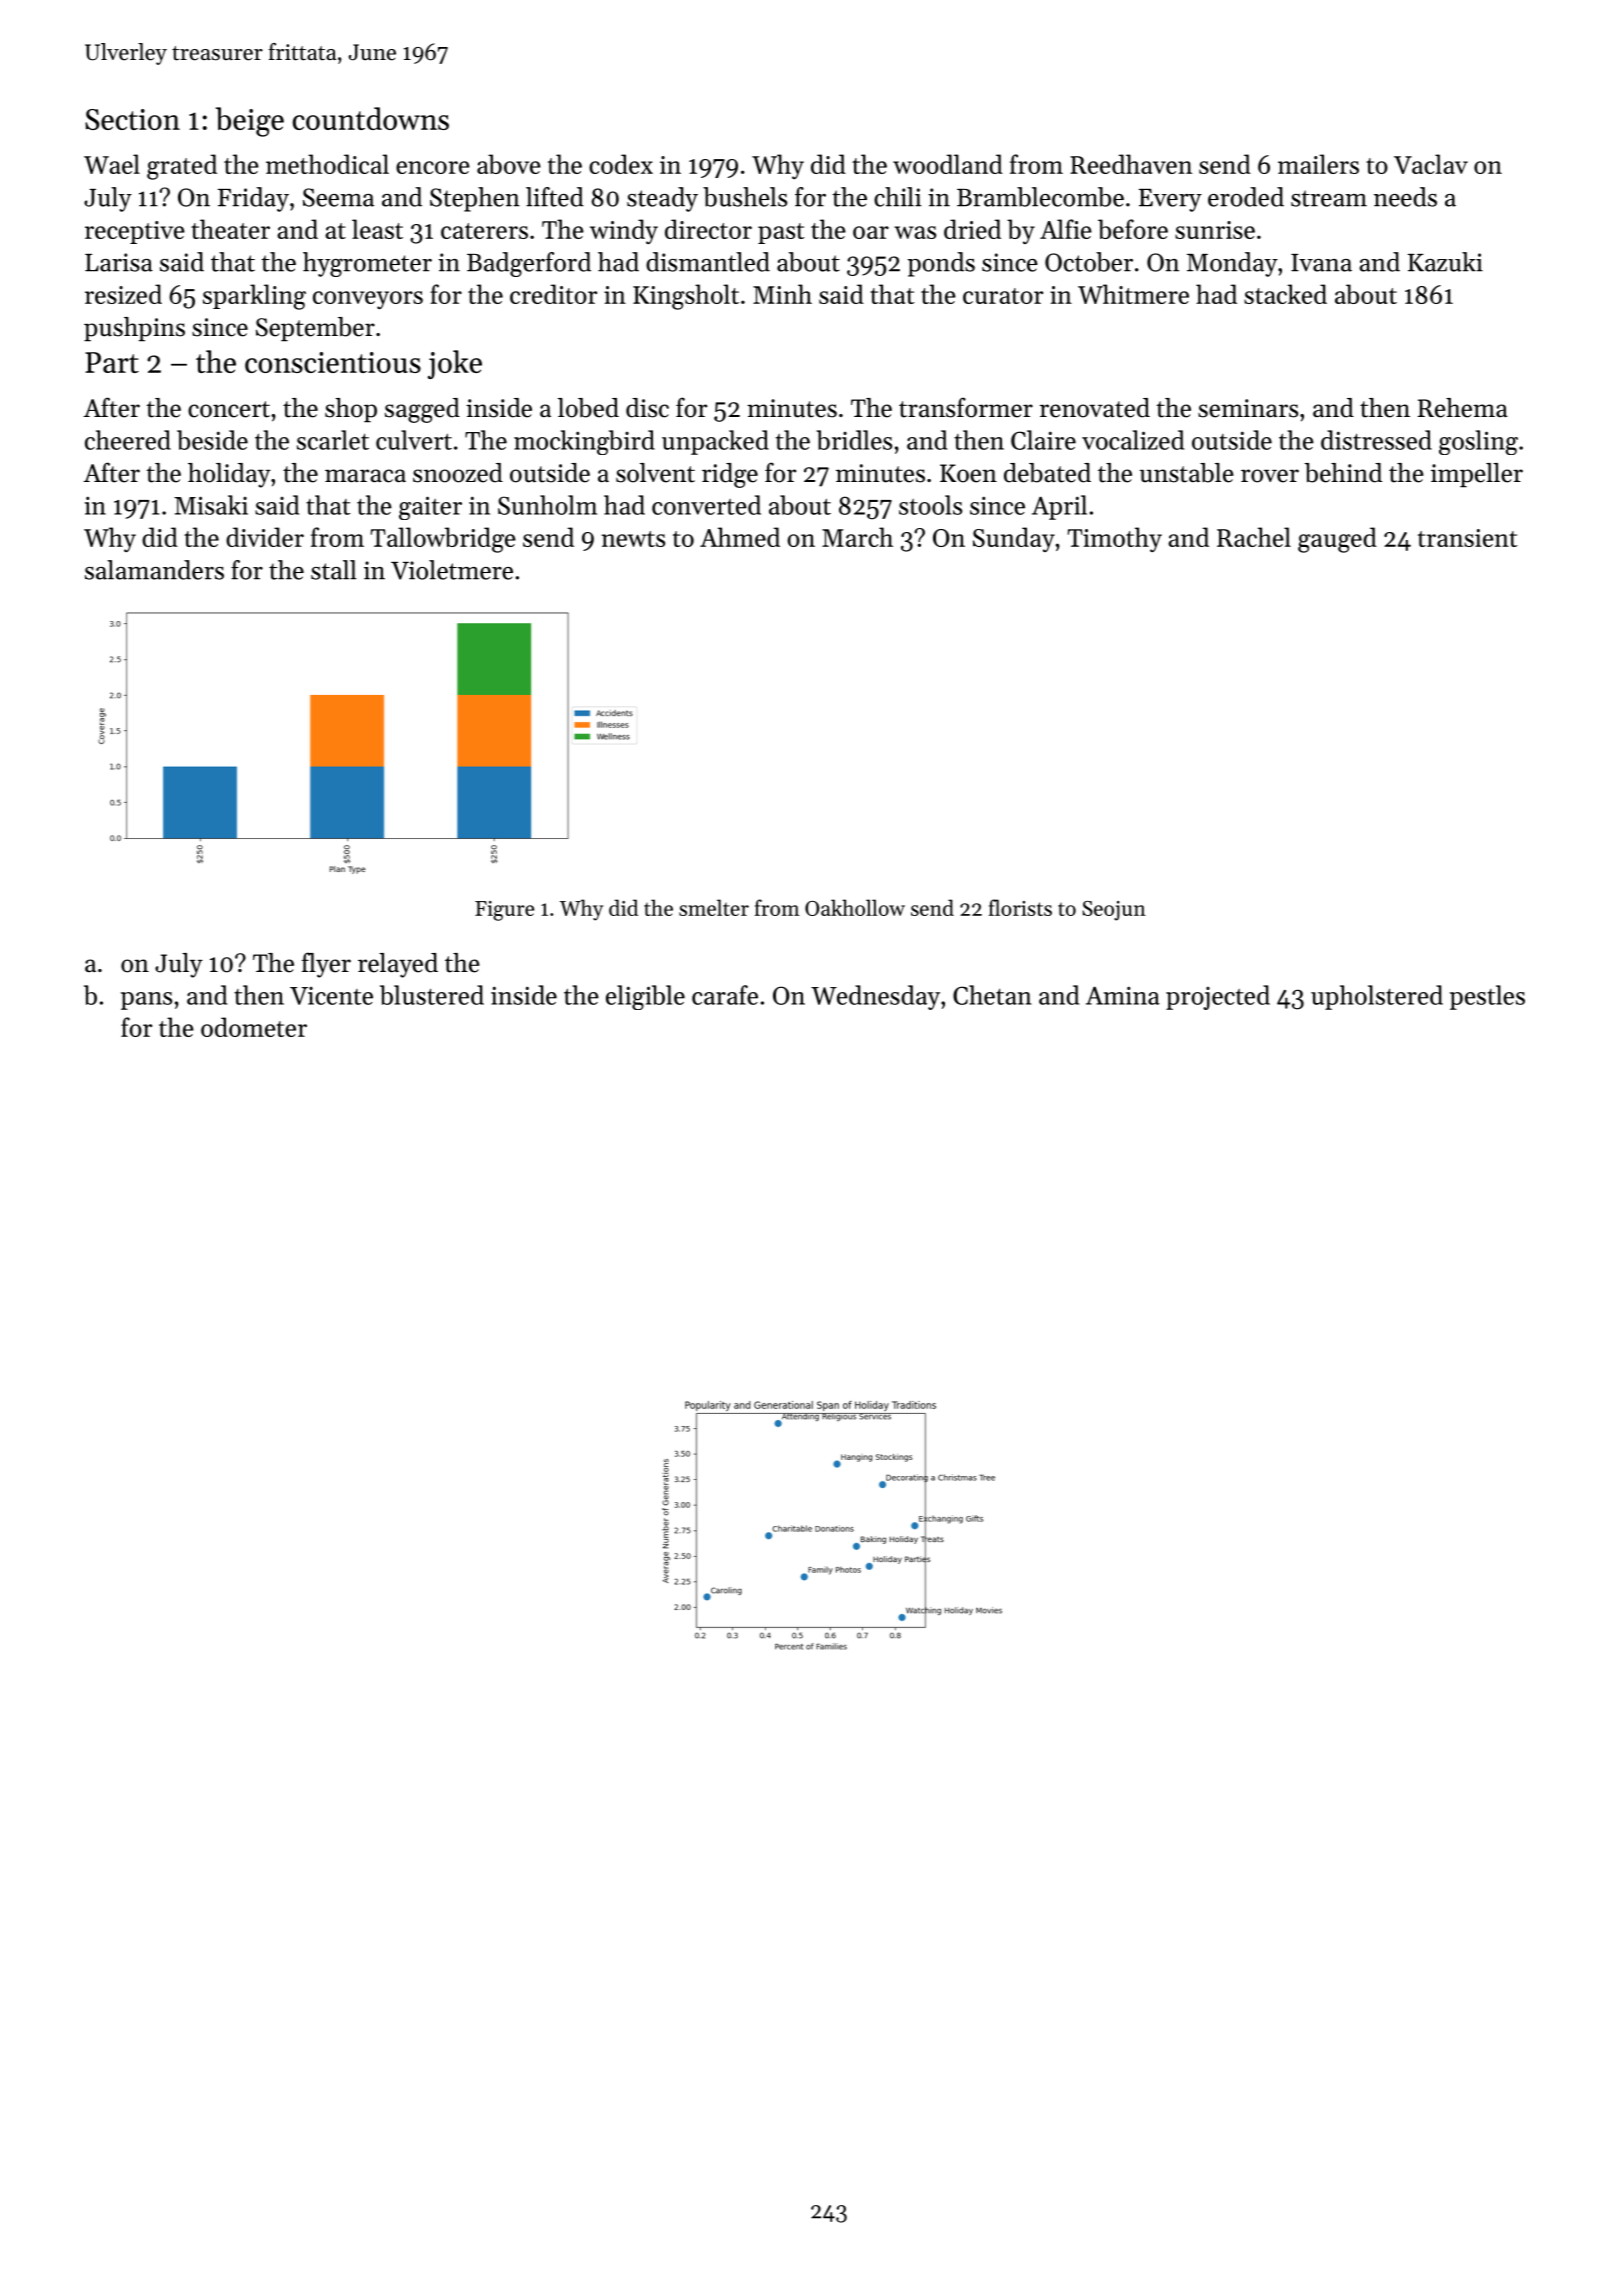  What do you see at coordinates (1254, 537) in the screenshot?
I see `Rachel` at bounding box center [1254, 537].
